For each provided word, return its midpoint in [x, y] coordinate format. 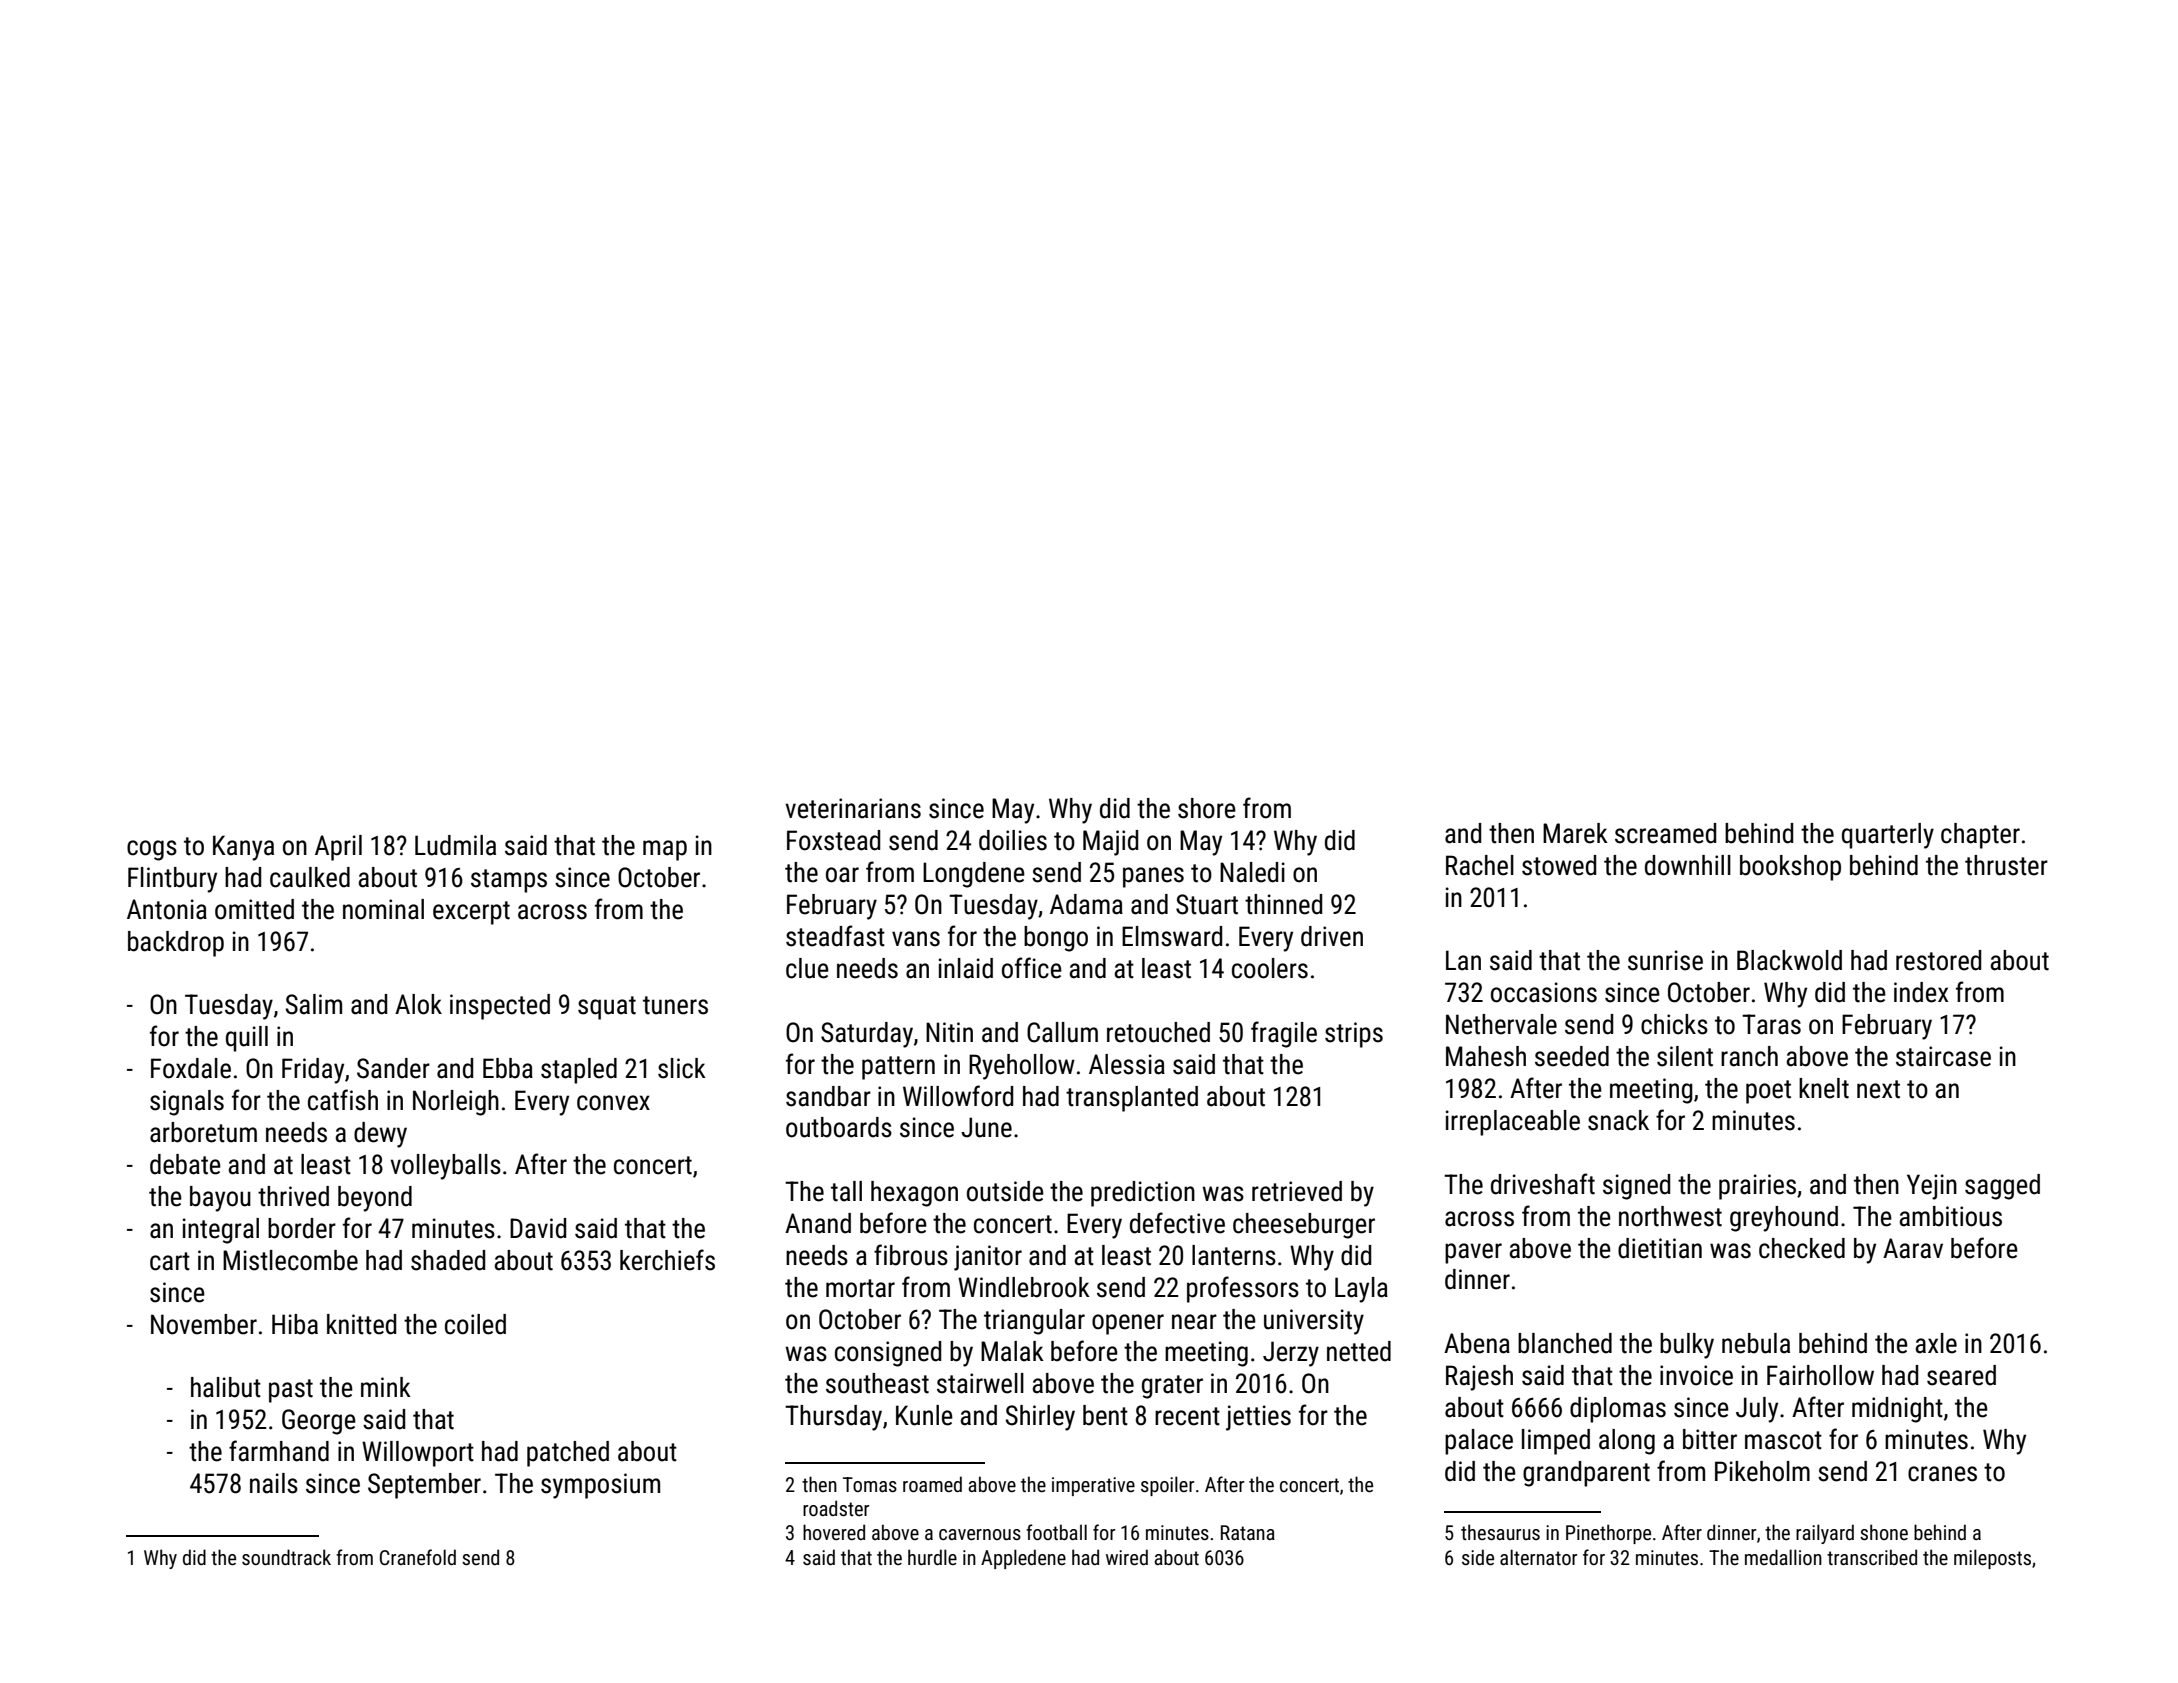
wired [1127, 1557]
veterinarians [853, 808]
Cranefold [418, 1557]
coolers [1270, 968]
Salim [314, 1004]
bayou [220, 1199]
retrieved [1297, 1191]
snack [1618, 1120]
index [1921, 992]
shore [1207, 808]
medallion [1783, 1557]
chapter [1980, 836]
